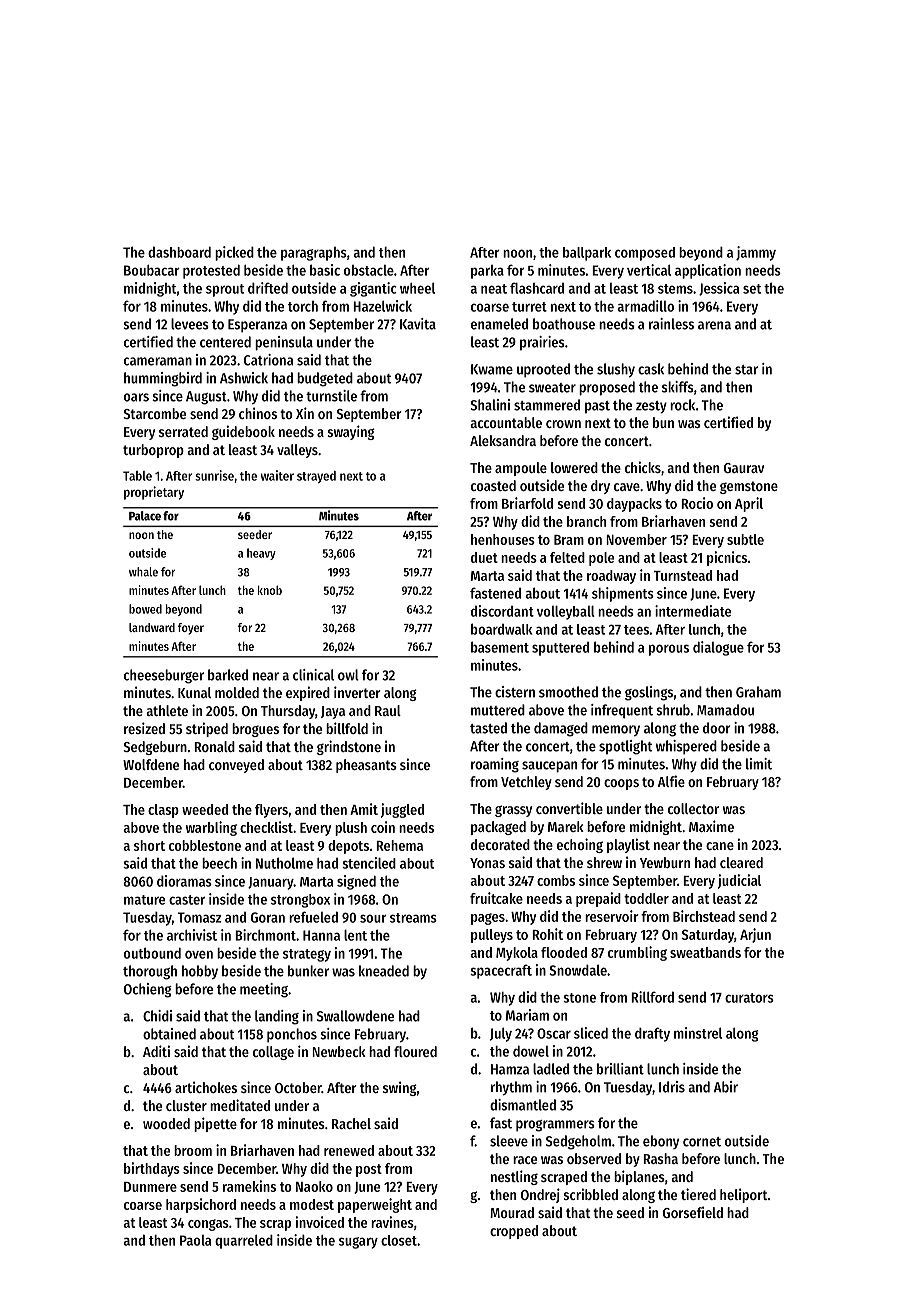  I want to click on ballpark, so click(587, 254).
